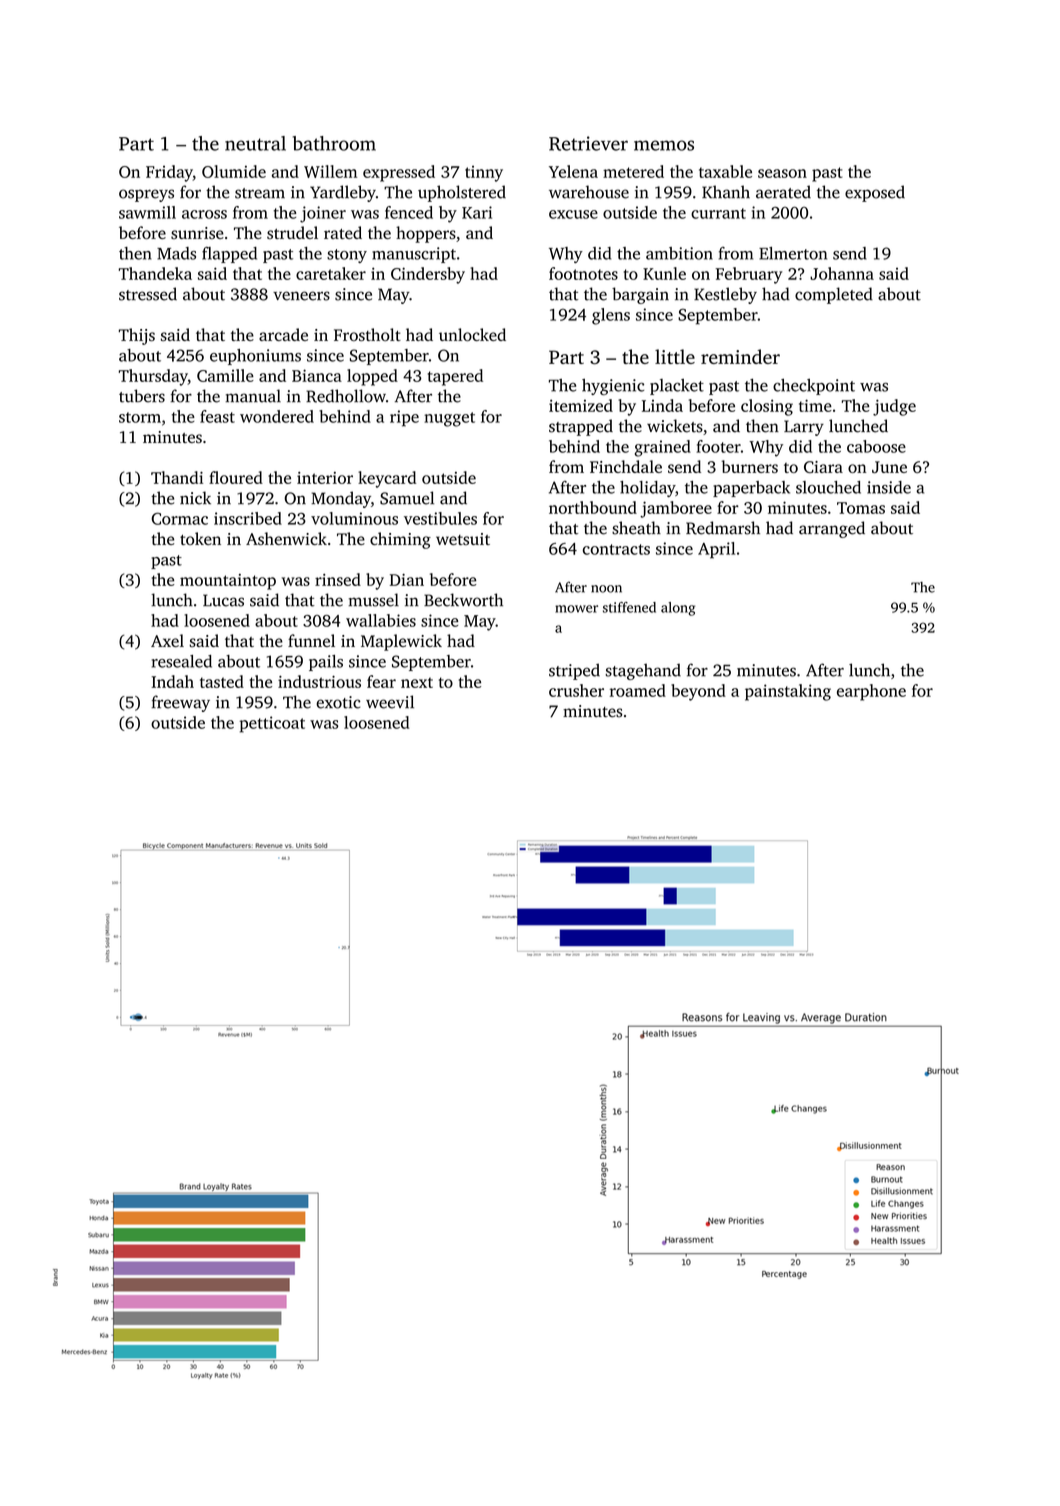 Image resolution: width=1060 pixels, height=1506 pixels. Describe the element at coordinates (718, 213) in the image. I see `currant` at that location.
